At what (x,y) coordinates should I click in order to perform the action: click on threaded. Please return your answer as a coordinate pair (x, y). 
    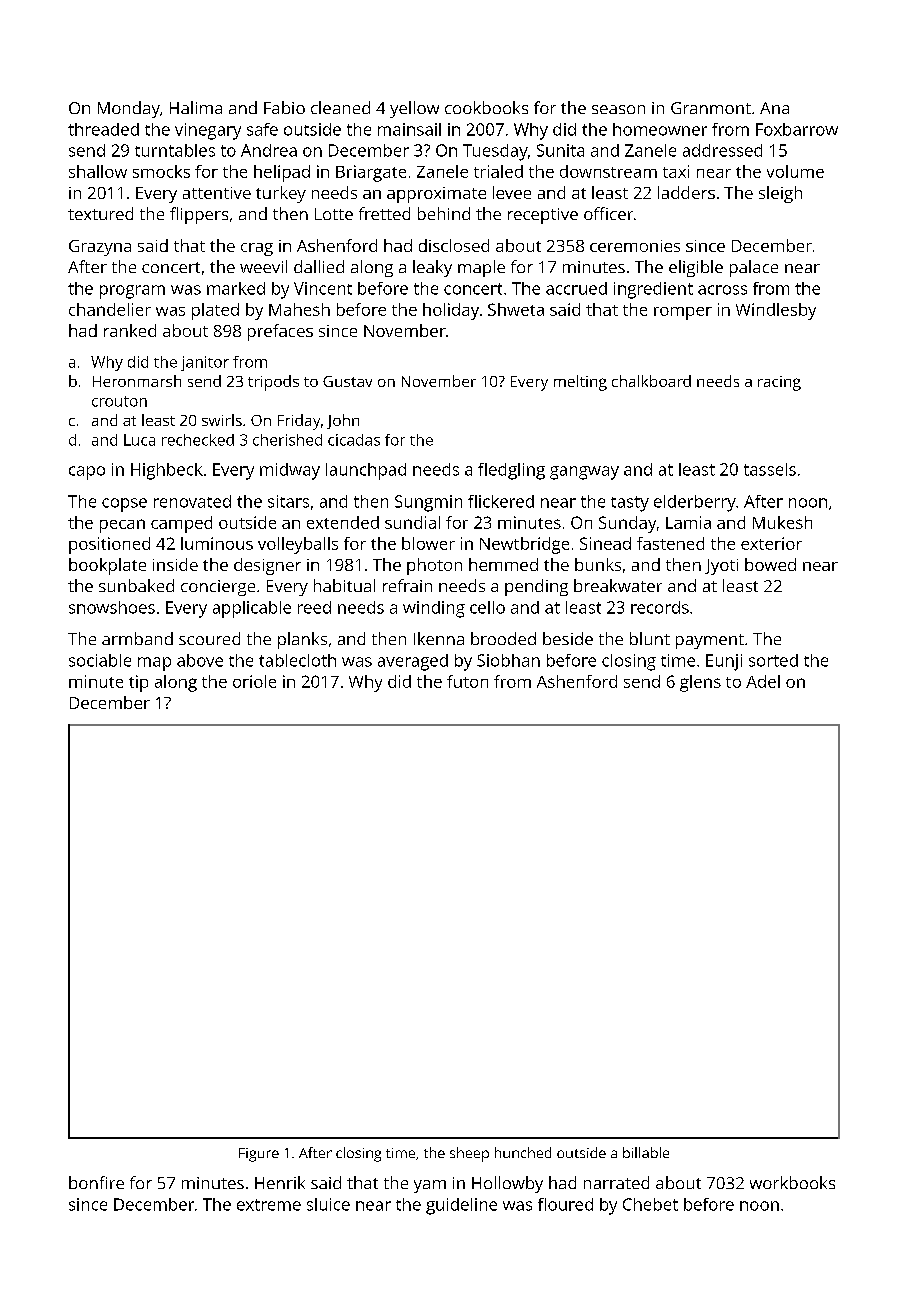
    Looking at the image, I should click on (103, 129).
